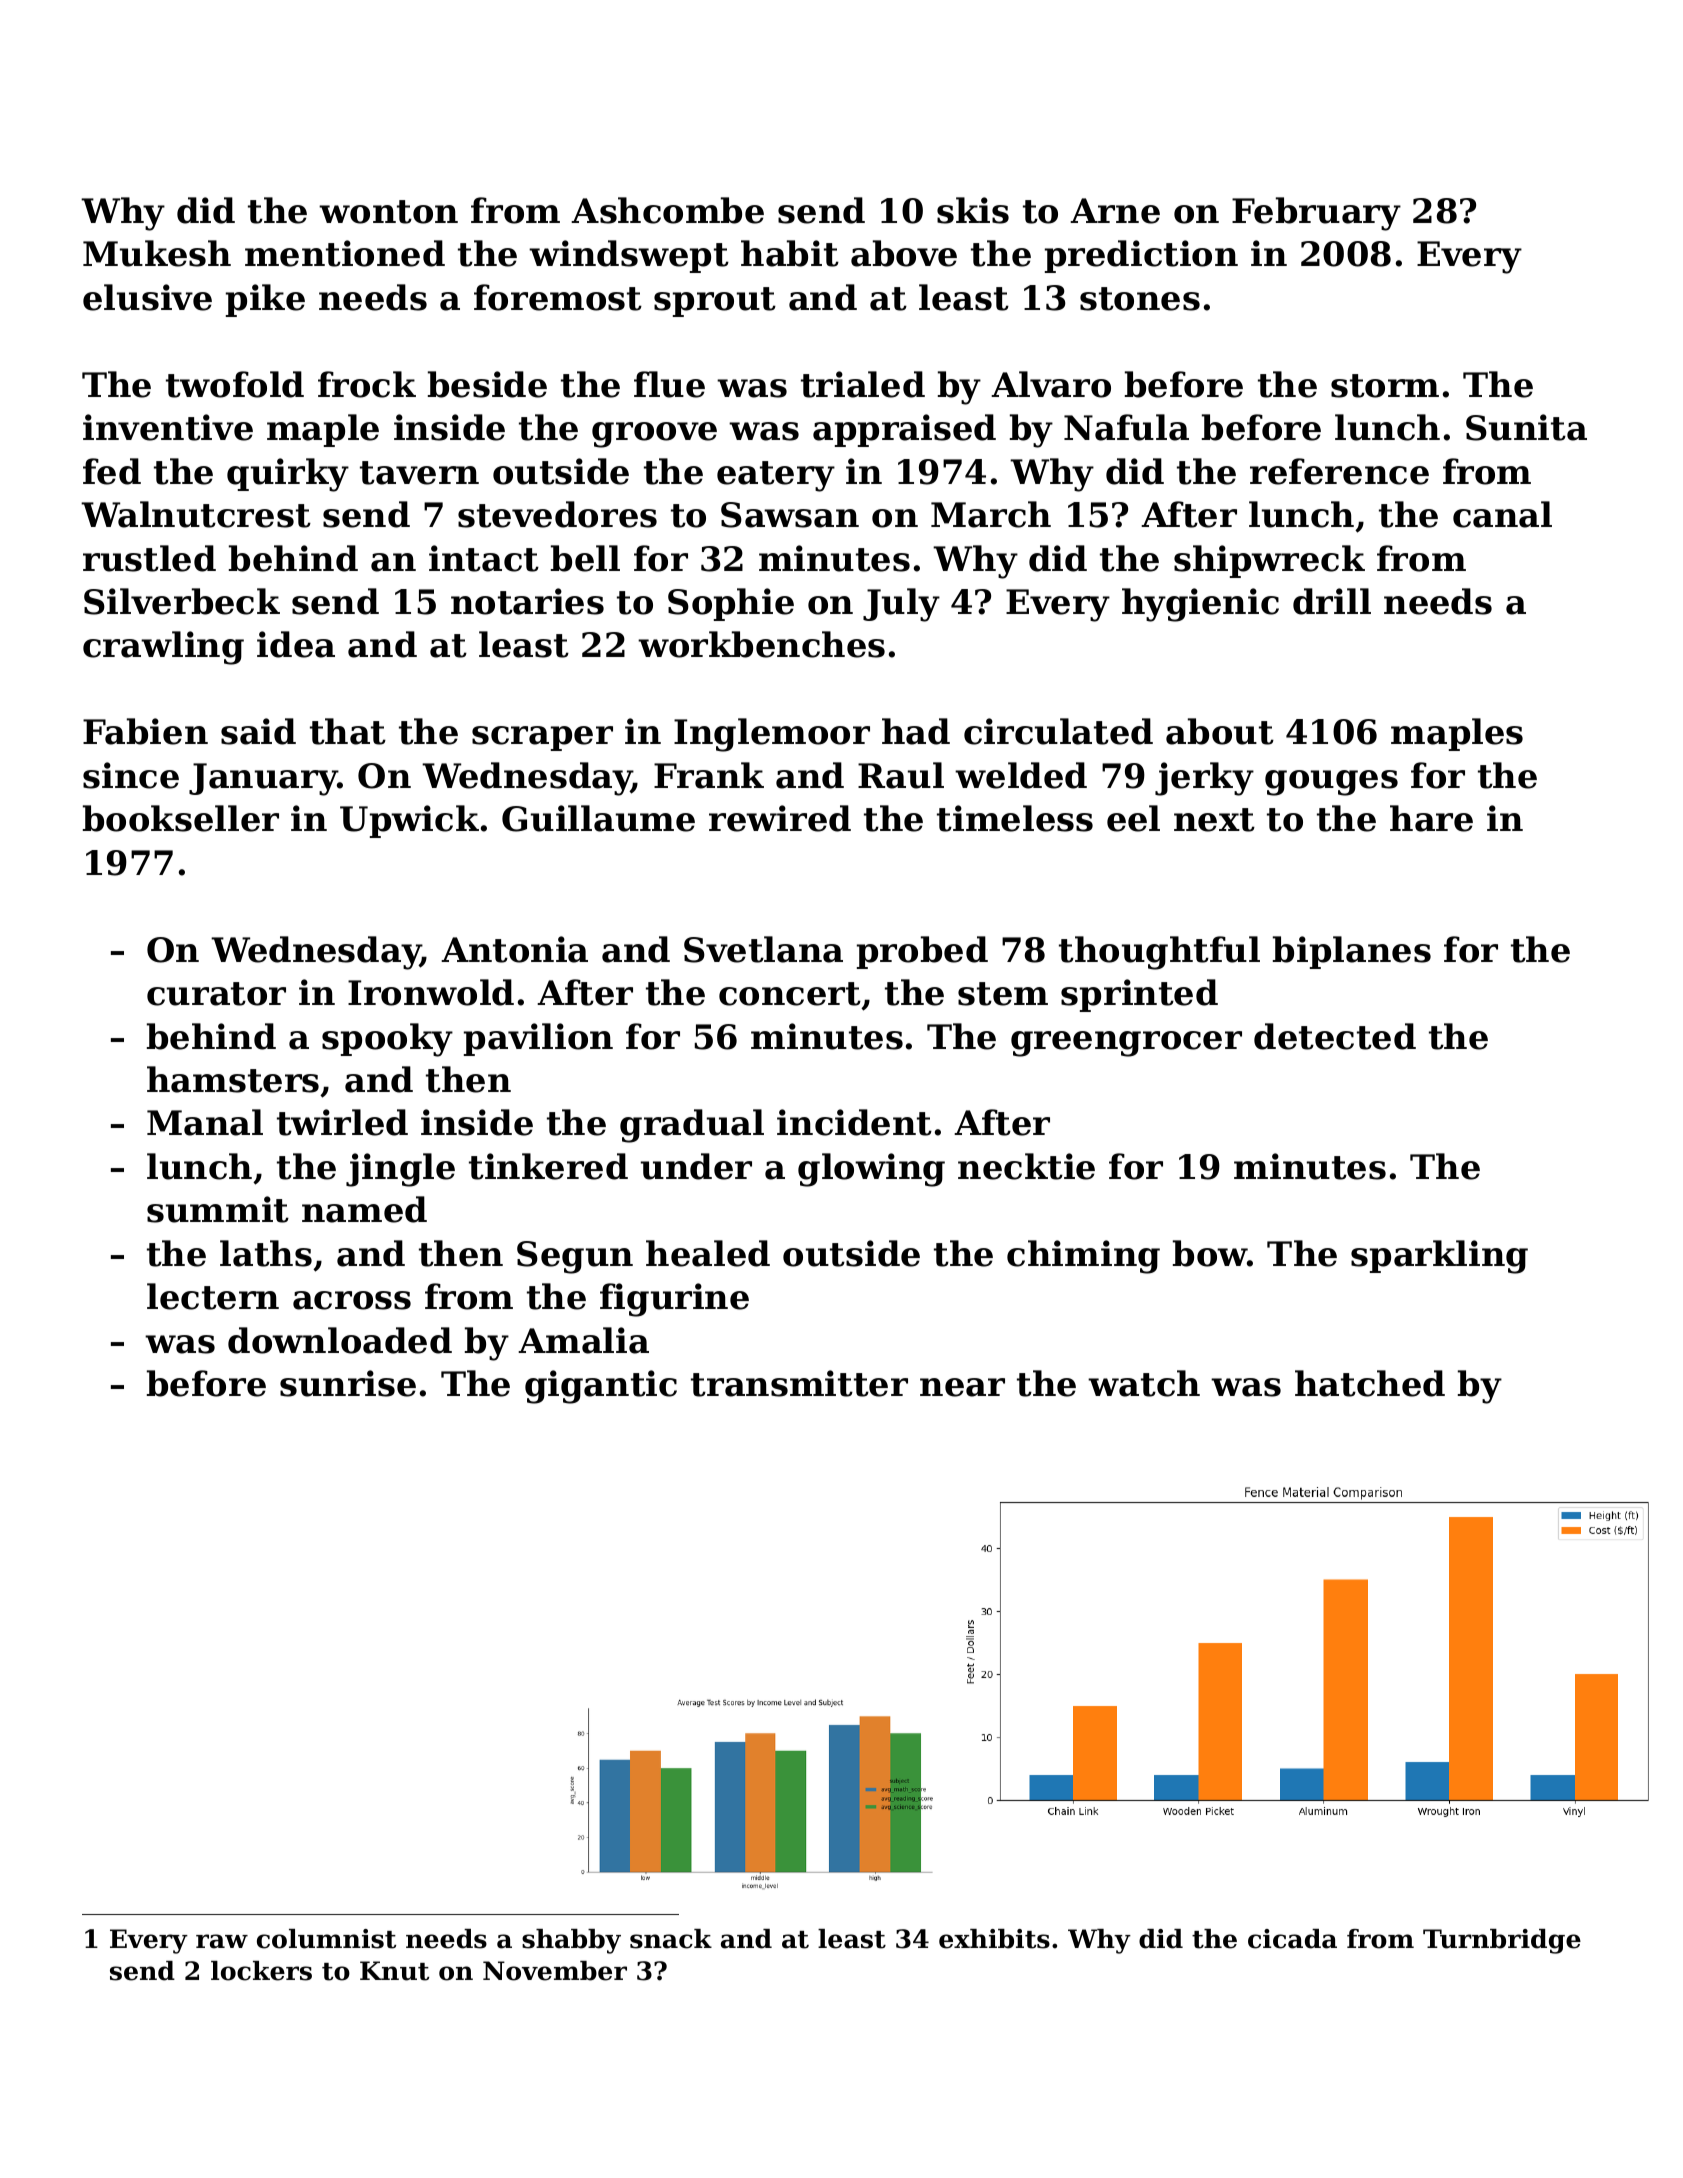 Image resolution: width=1683 pixels, height=2178 pixels. I want to click on rustled, so click(149, 558).
